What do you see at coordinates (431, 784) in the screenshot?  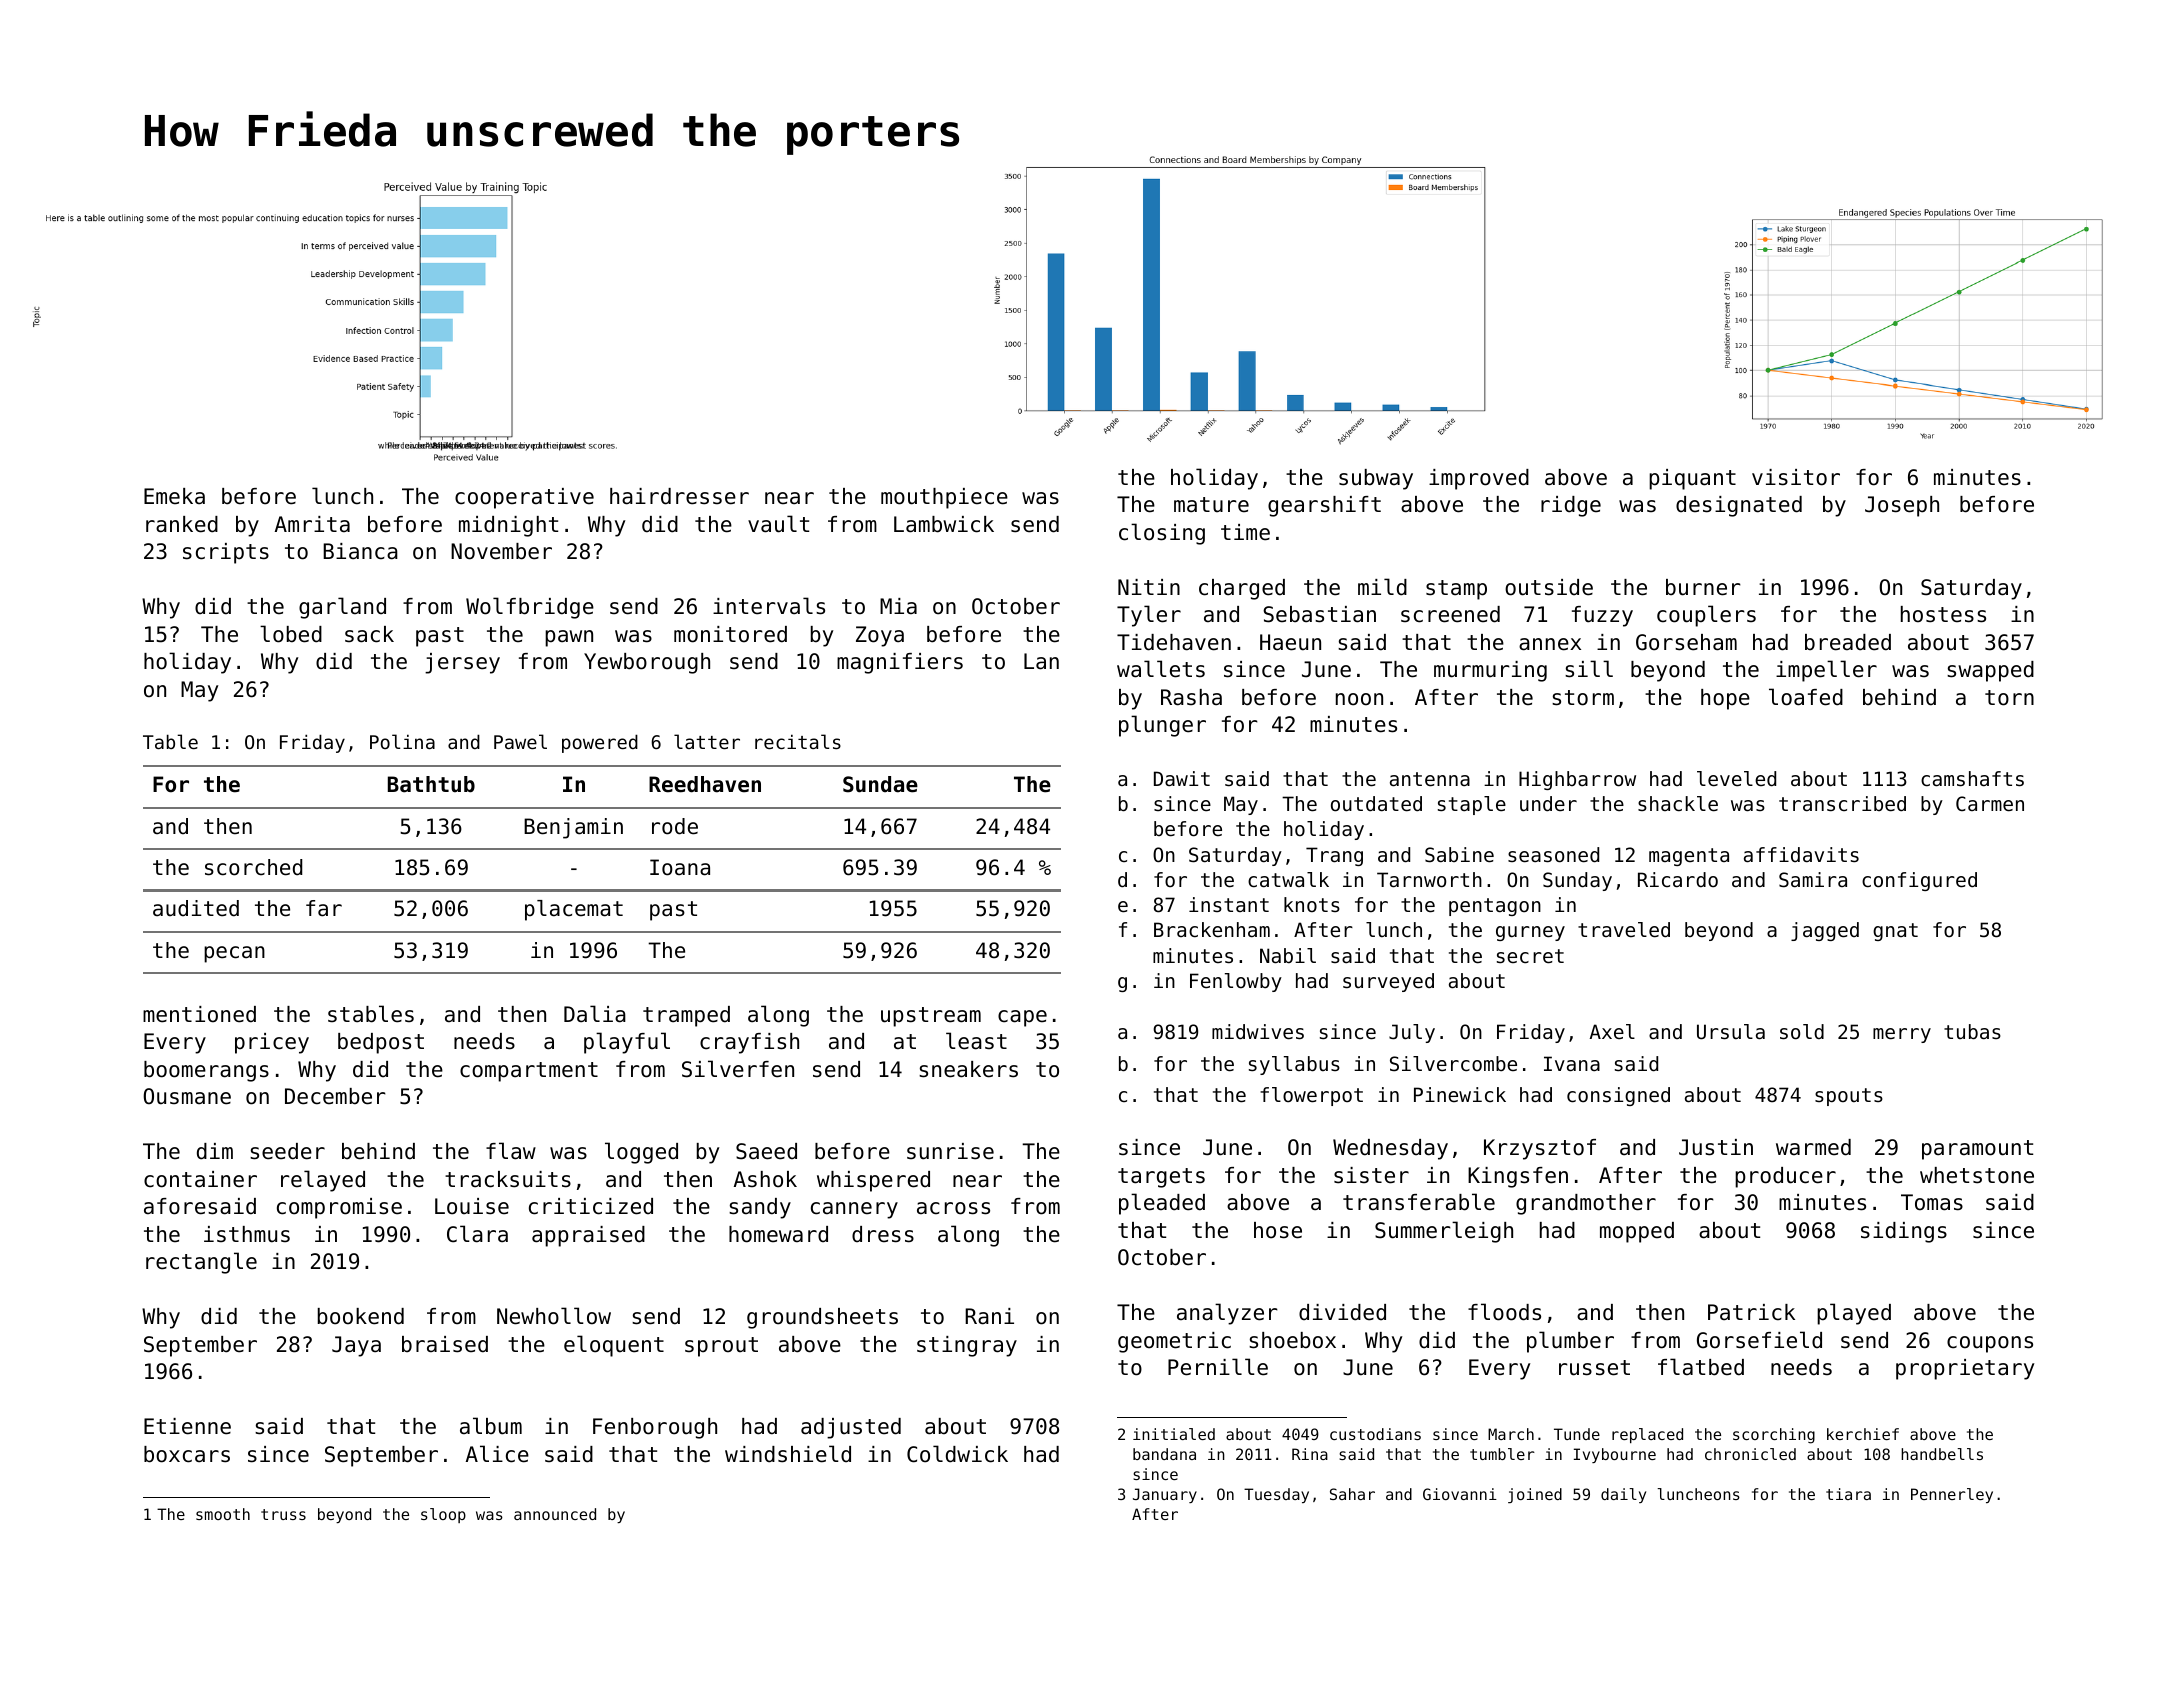 I see `Bathtub` at bounding box center [431, 784].
